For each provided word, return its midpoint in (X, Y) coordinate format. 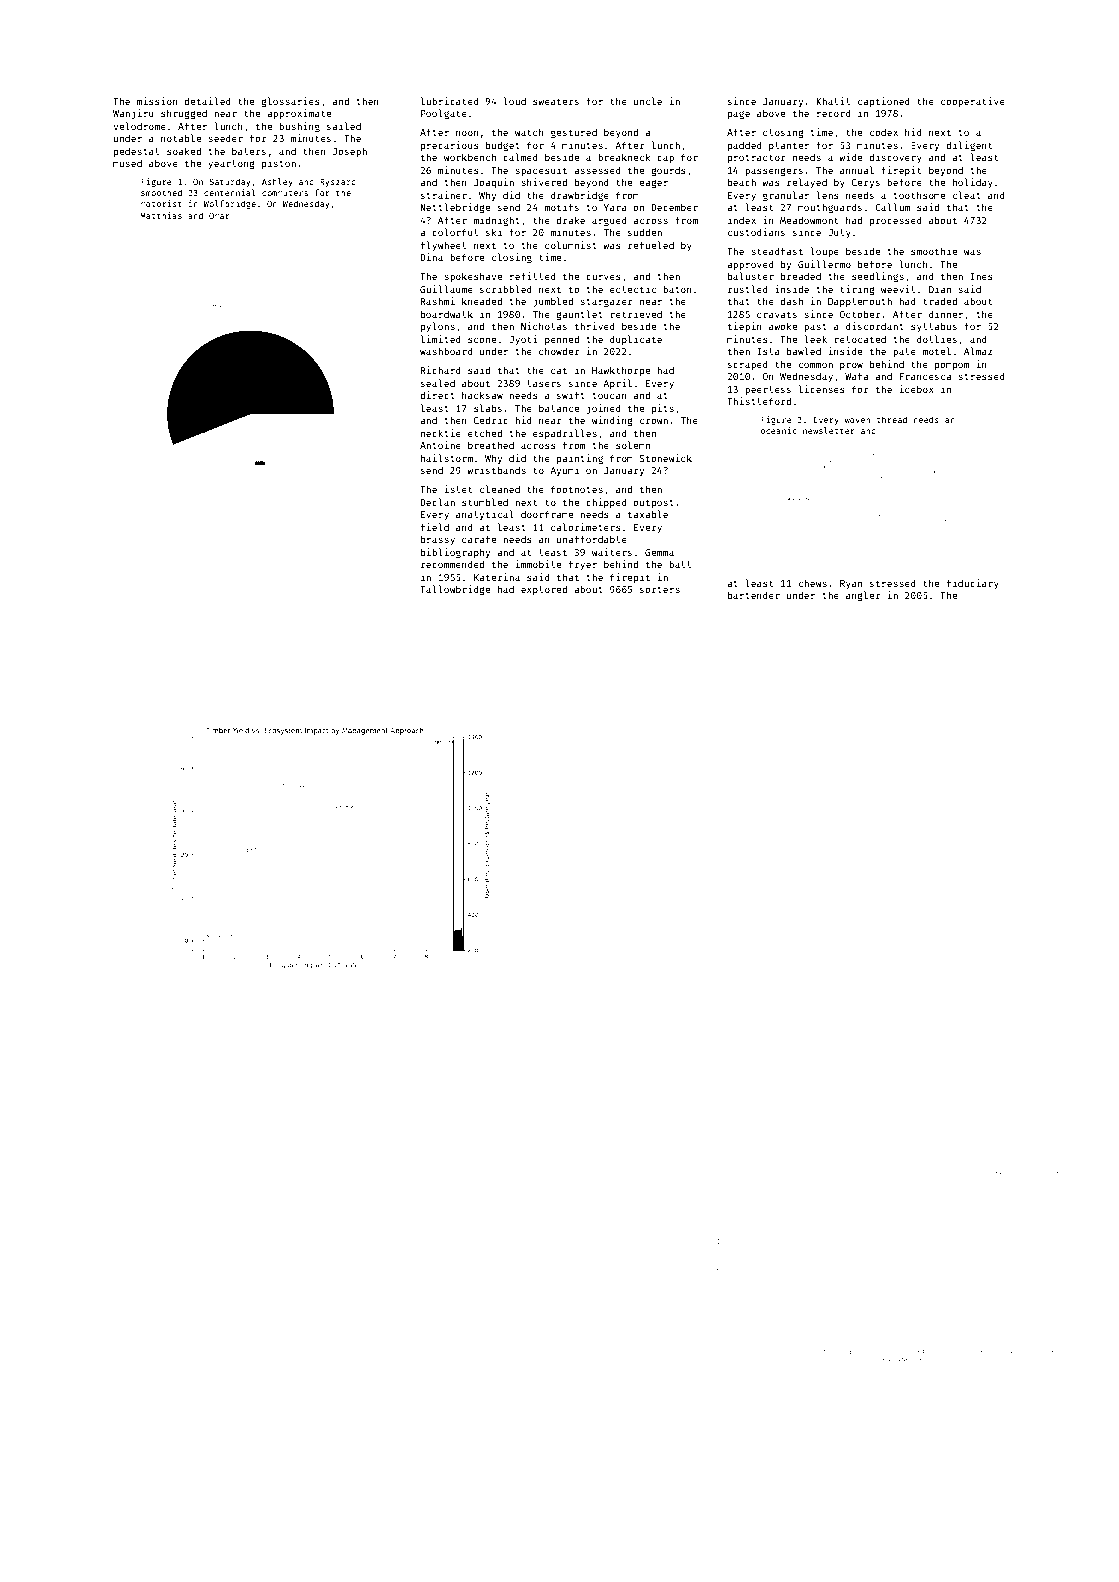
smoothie (934, 251)
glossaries (290, 102)
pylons (438, 327)
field (435, 527)
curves (603, 277)
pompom (952, 366)
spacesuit (541, 171)
